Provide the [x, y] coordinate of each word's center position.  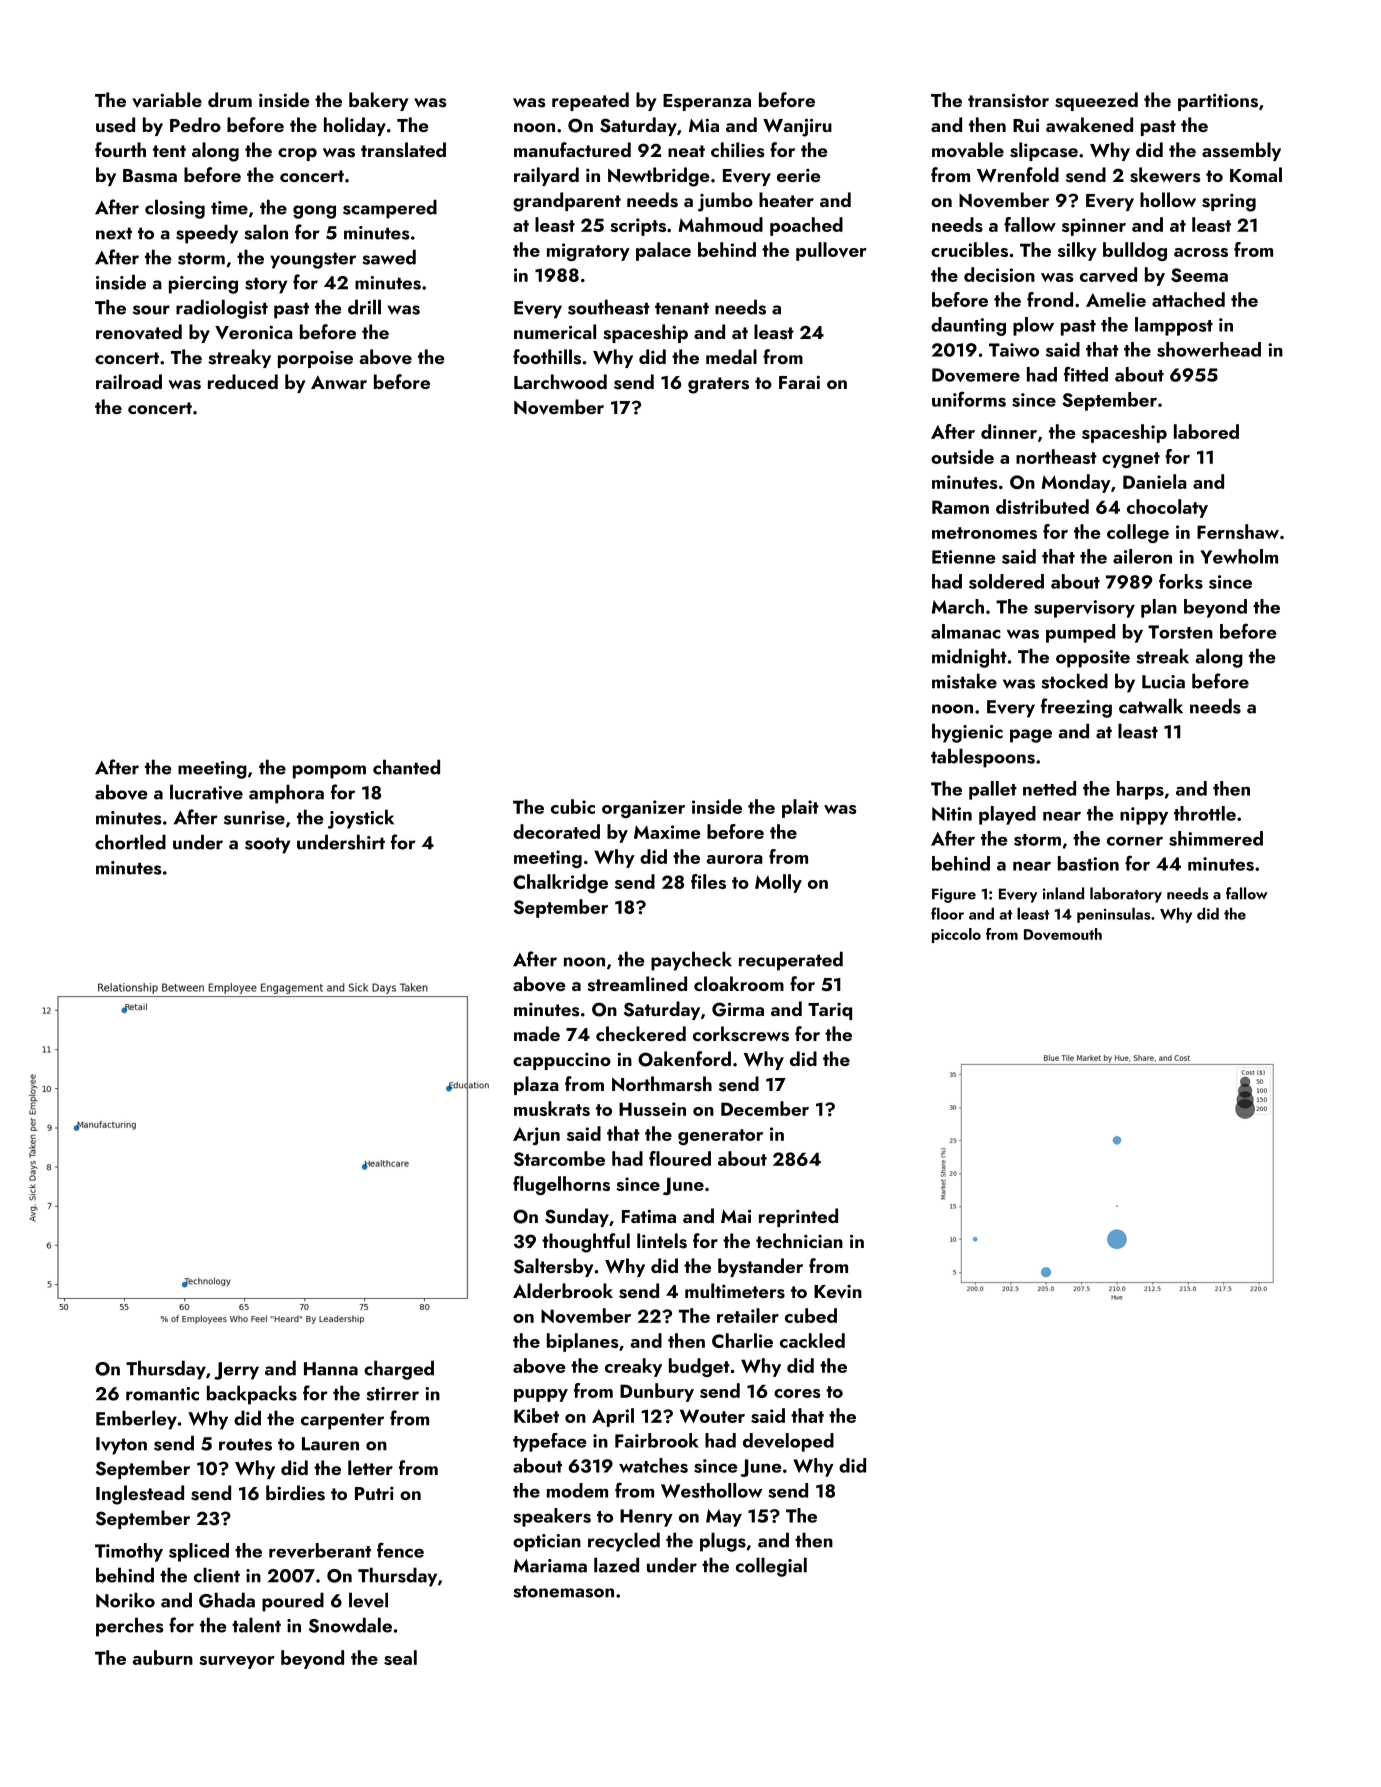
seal [400, 1657]
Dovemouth [1063, 934]
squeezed [1096, 101]
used [115, 125]
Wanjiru [797, 127]
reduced [243, 381]
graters [718, 385]
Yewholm [1239, 556]
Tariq [830, 1011]
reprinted [798, 1217]
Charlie [742, 1340]
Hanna [331, 1369]
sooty [268, 845]
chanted [406, 767]
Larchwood [560, 381]
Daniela [1155, 481]
